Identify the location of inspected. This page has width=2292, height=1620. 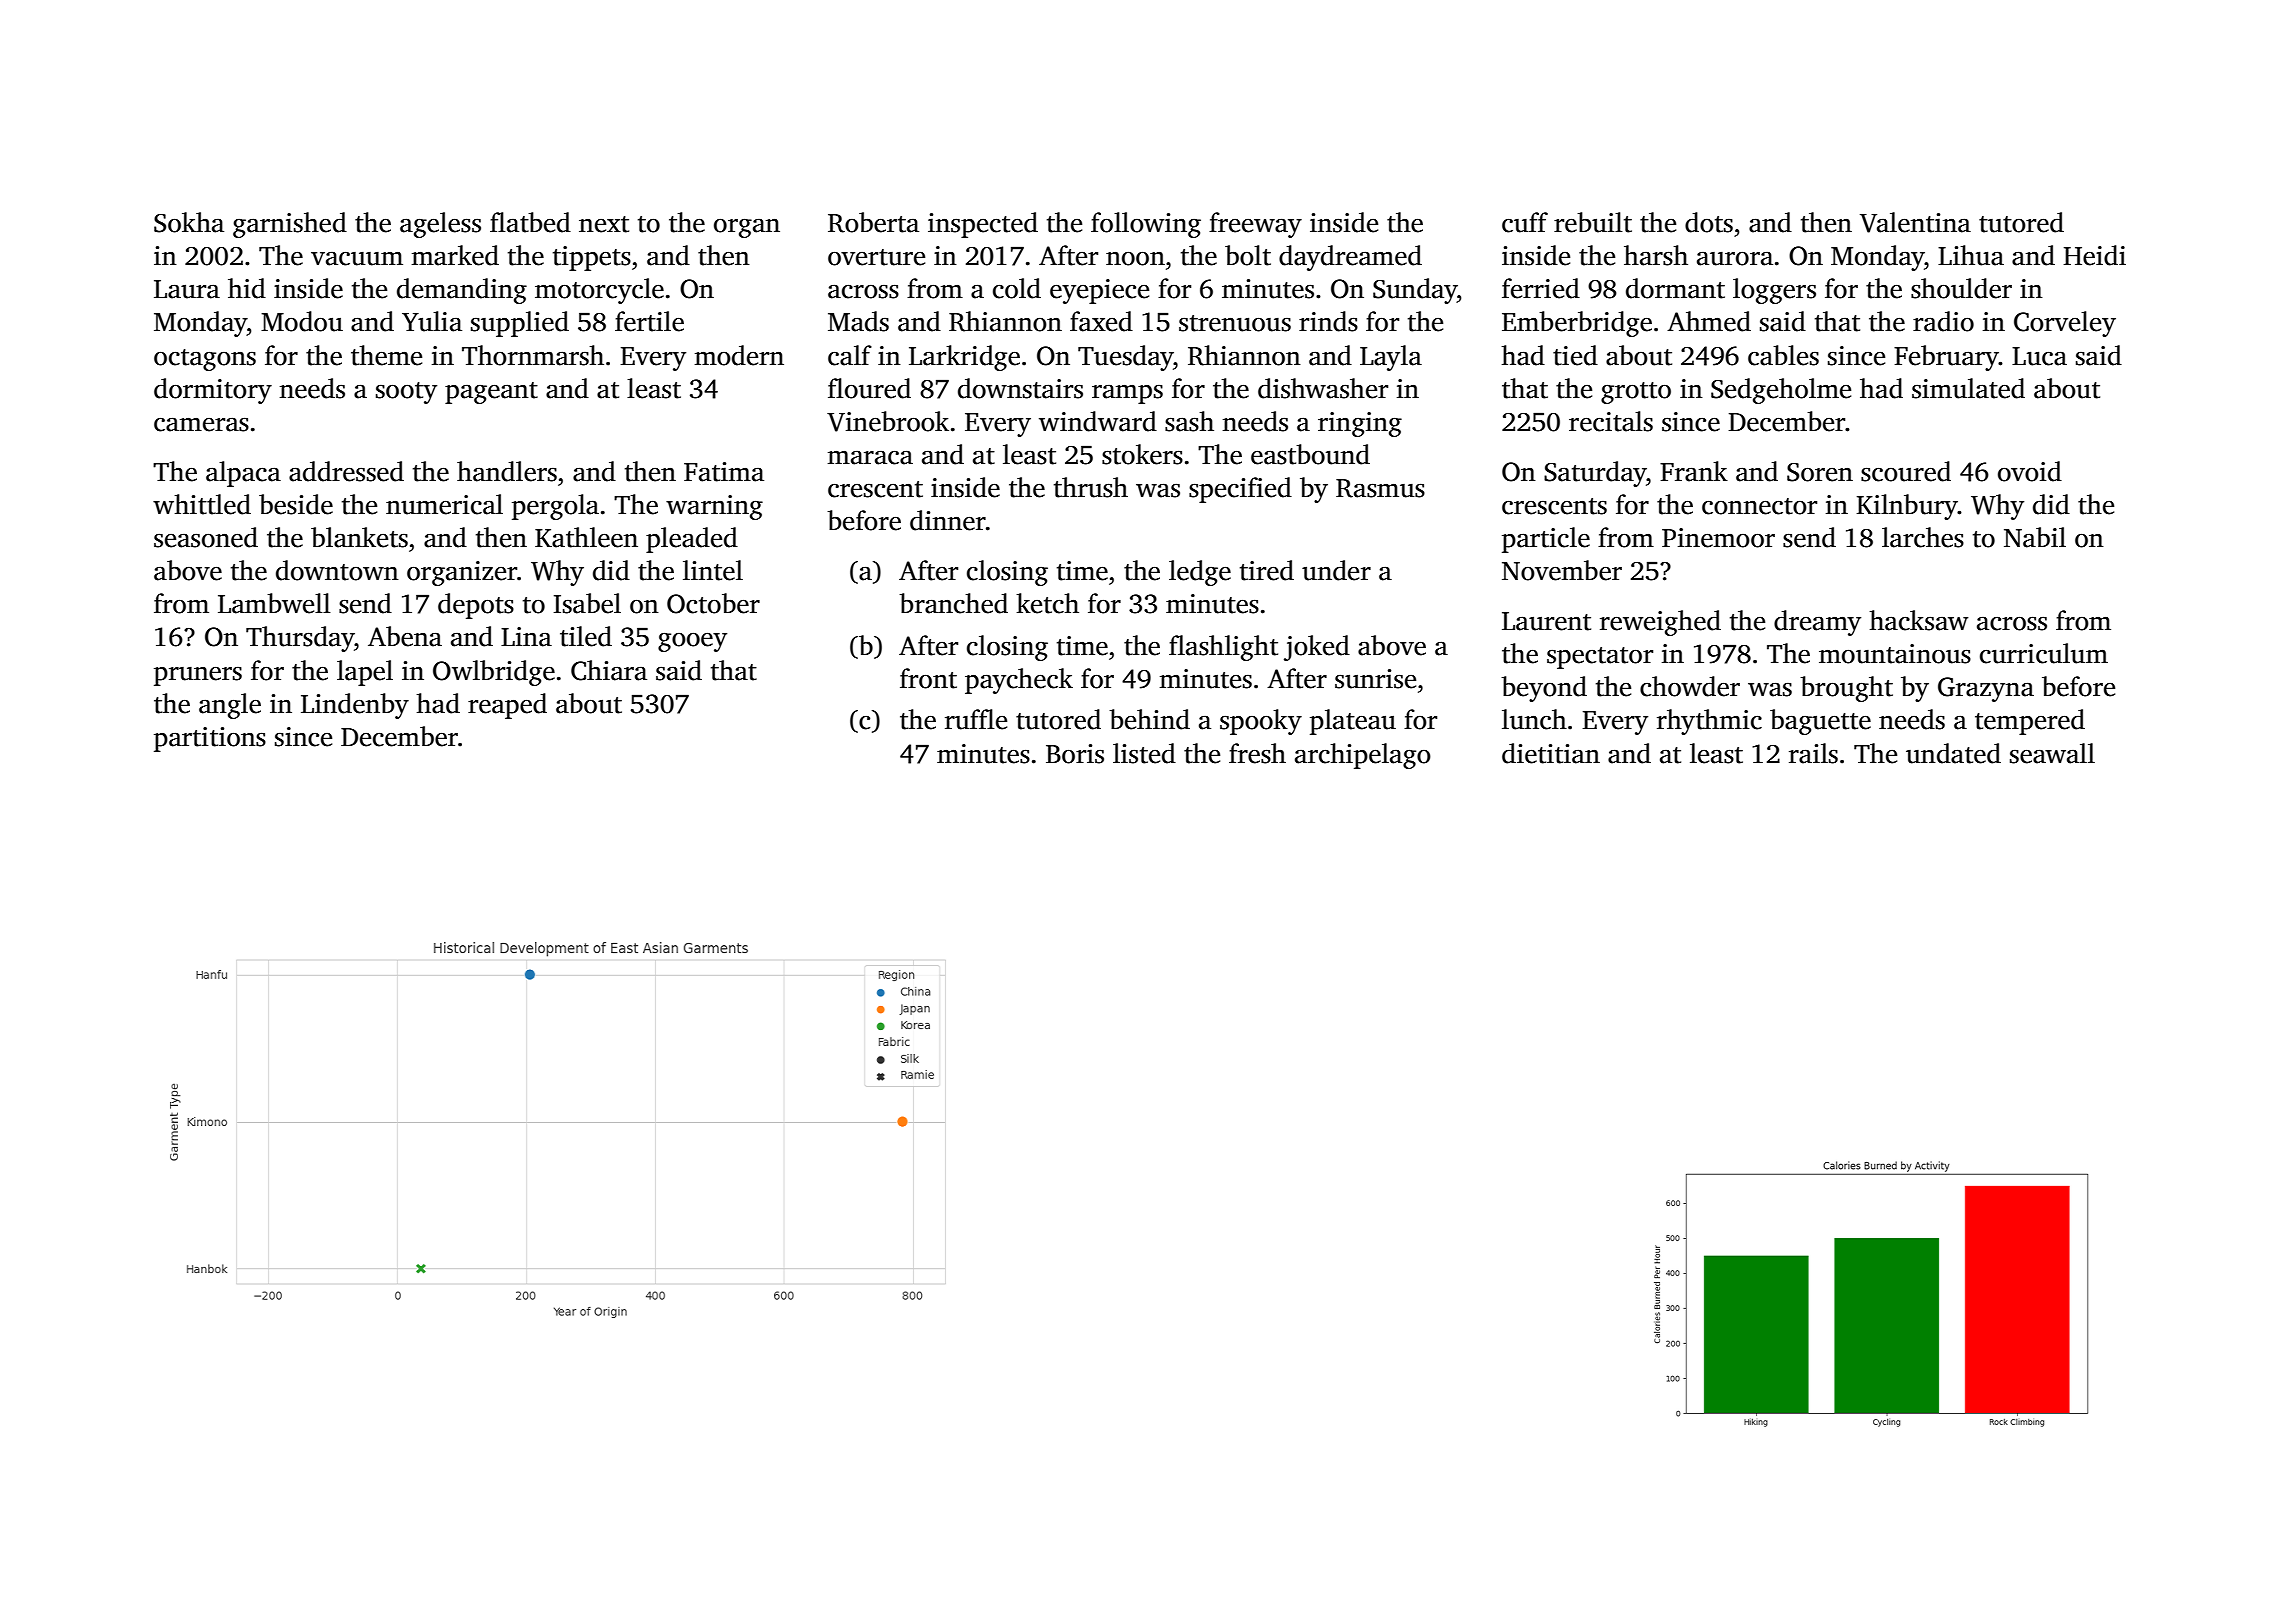
(983, 225).
